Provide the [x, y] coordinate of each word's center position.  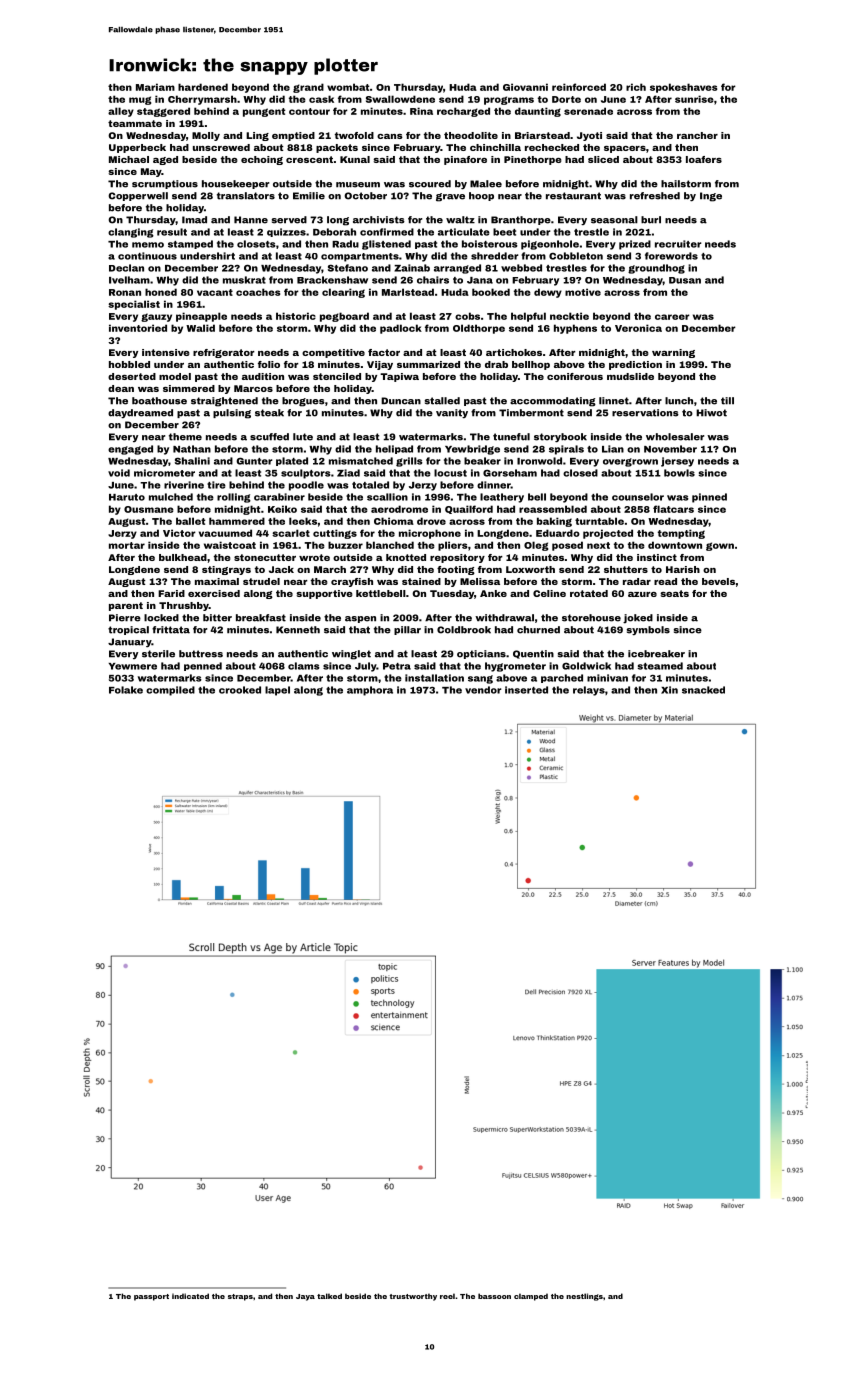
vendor [483, 690]
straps [240, 1297]
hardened [203, 87]
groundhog [656, 269]
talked [329, 1296]
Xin [669, 690]
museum [358, 185]
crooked [240, 690]
